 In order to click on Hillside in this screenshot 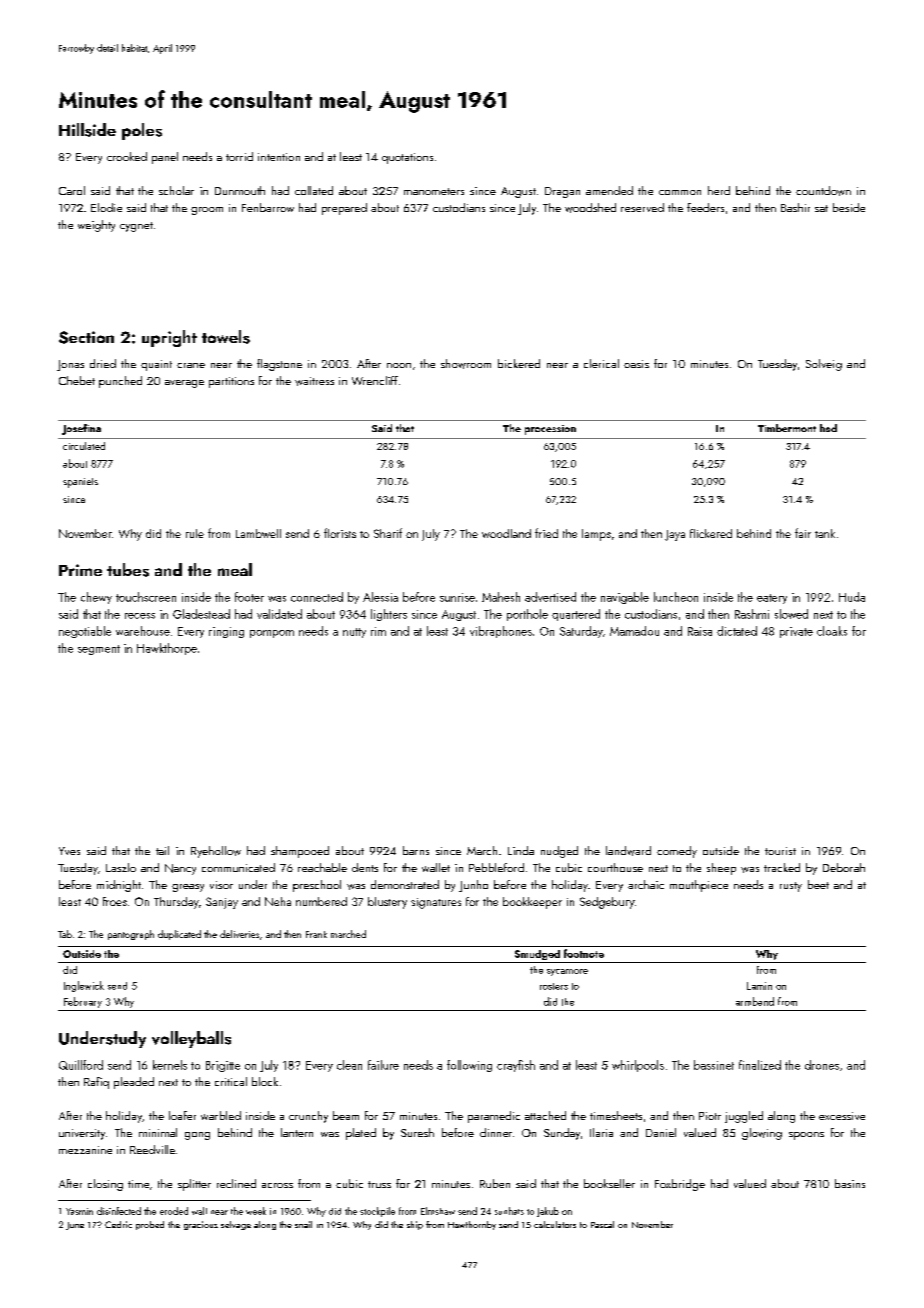, I will do `click(87, 130)`.
